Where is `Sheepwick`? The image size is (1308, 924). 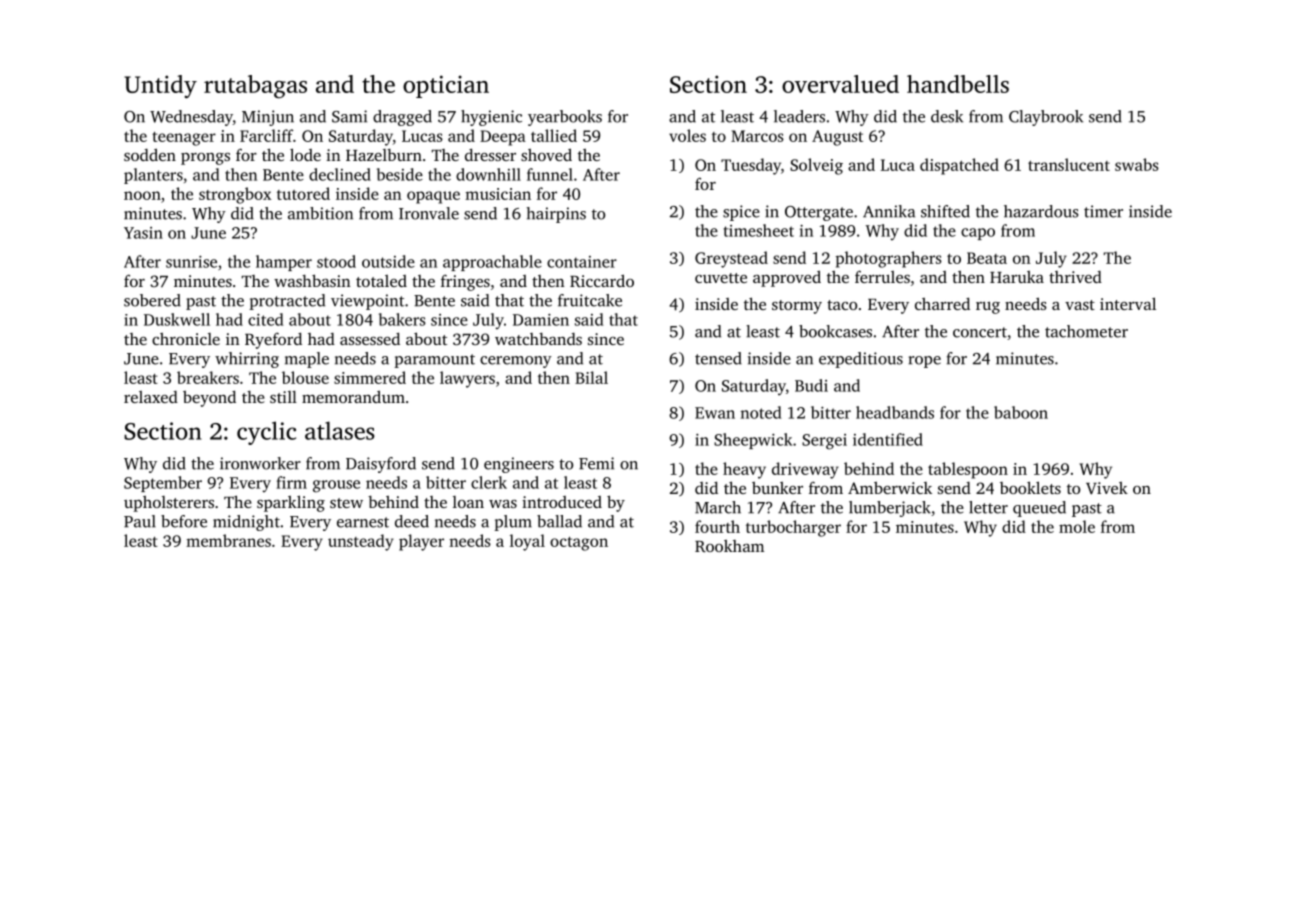
Sheepwick is located at coordinates (753, 441).
